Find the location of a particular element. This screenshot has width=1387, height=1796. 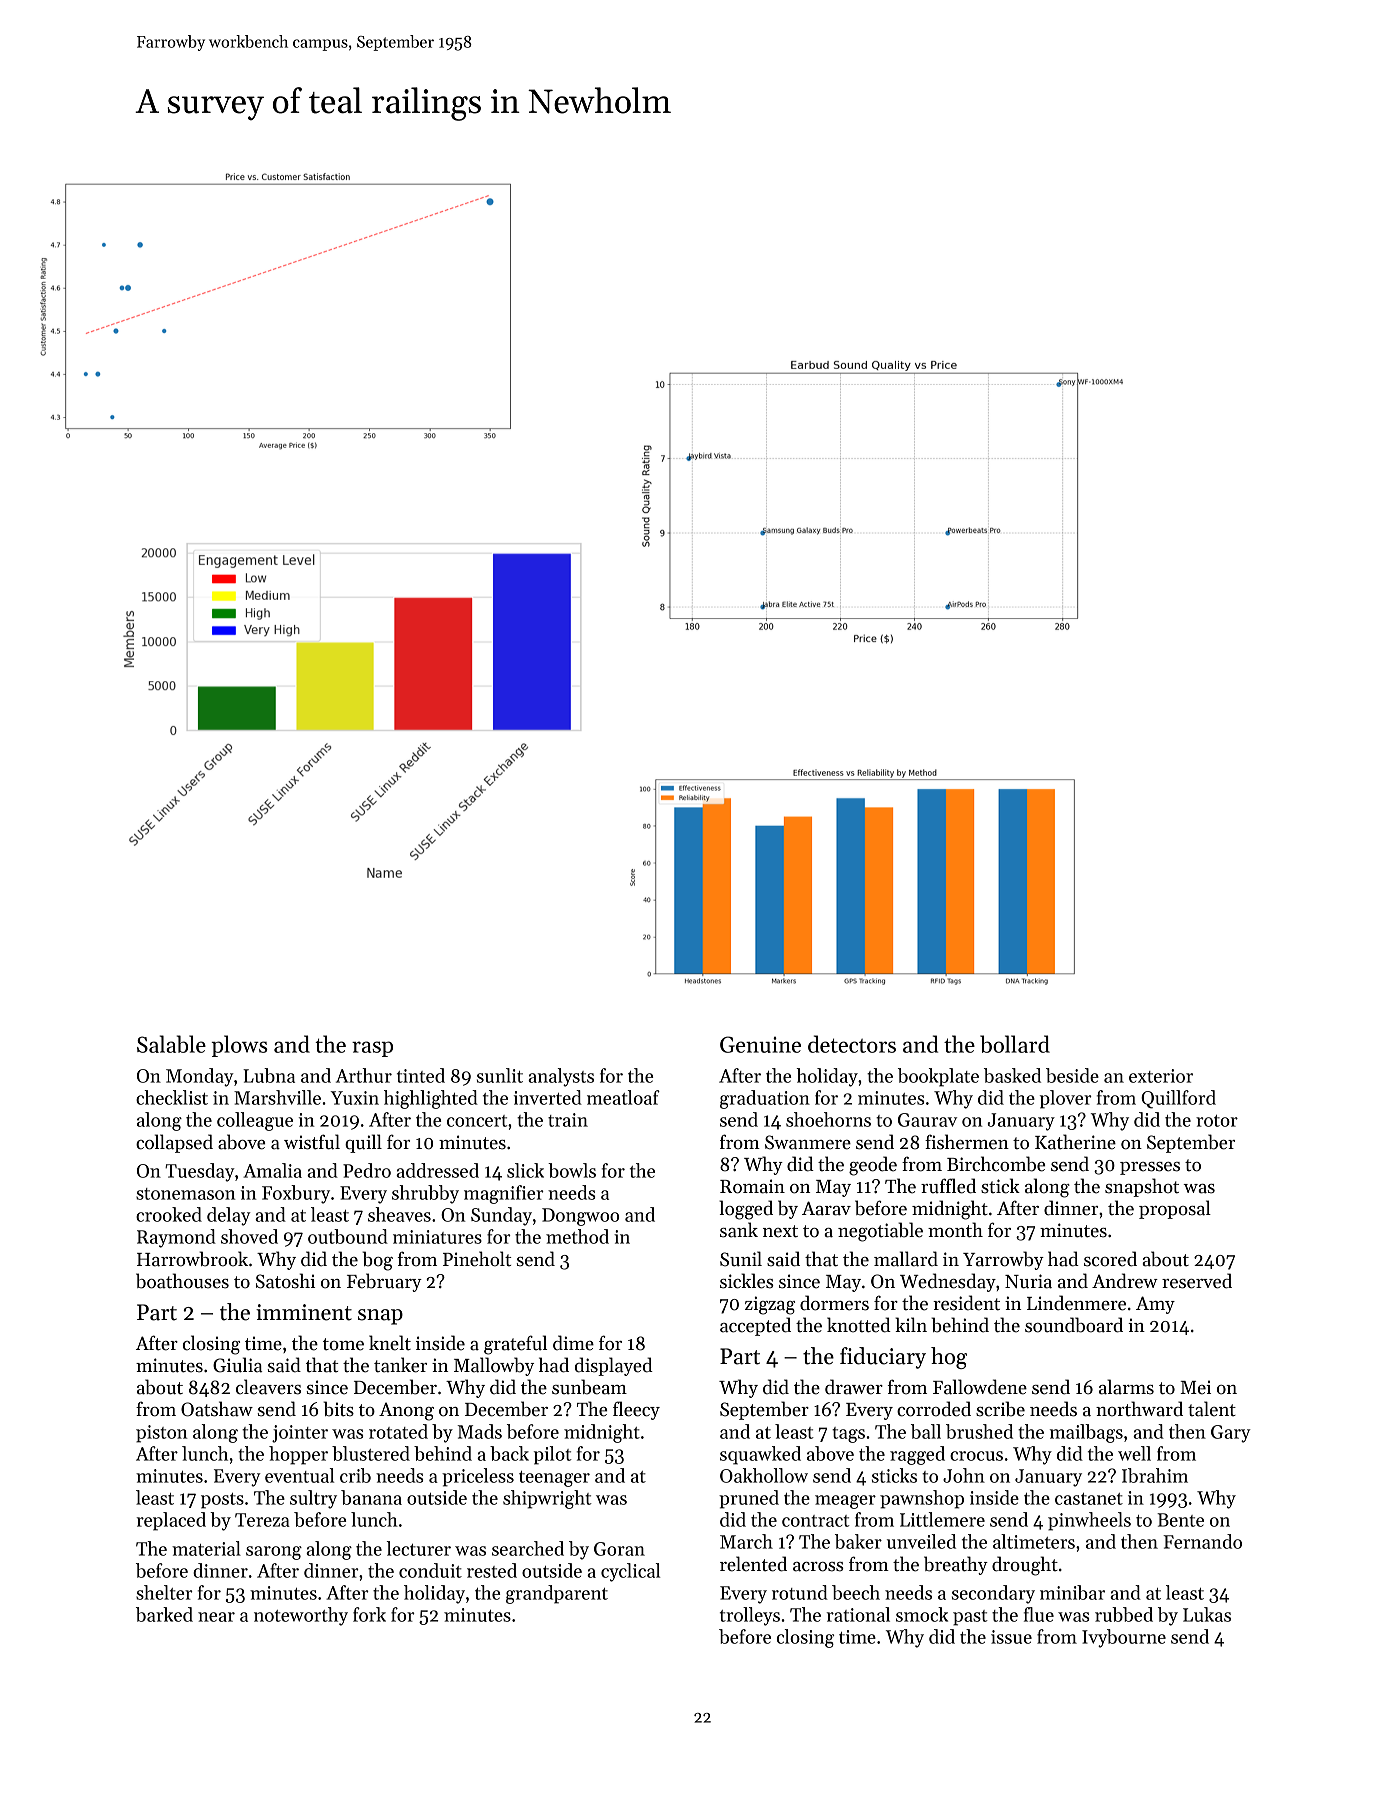

Lubna is located at coordinates (269, 1075).
